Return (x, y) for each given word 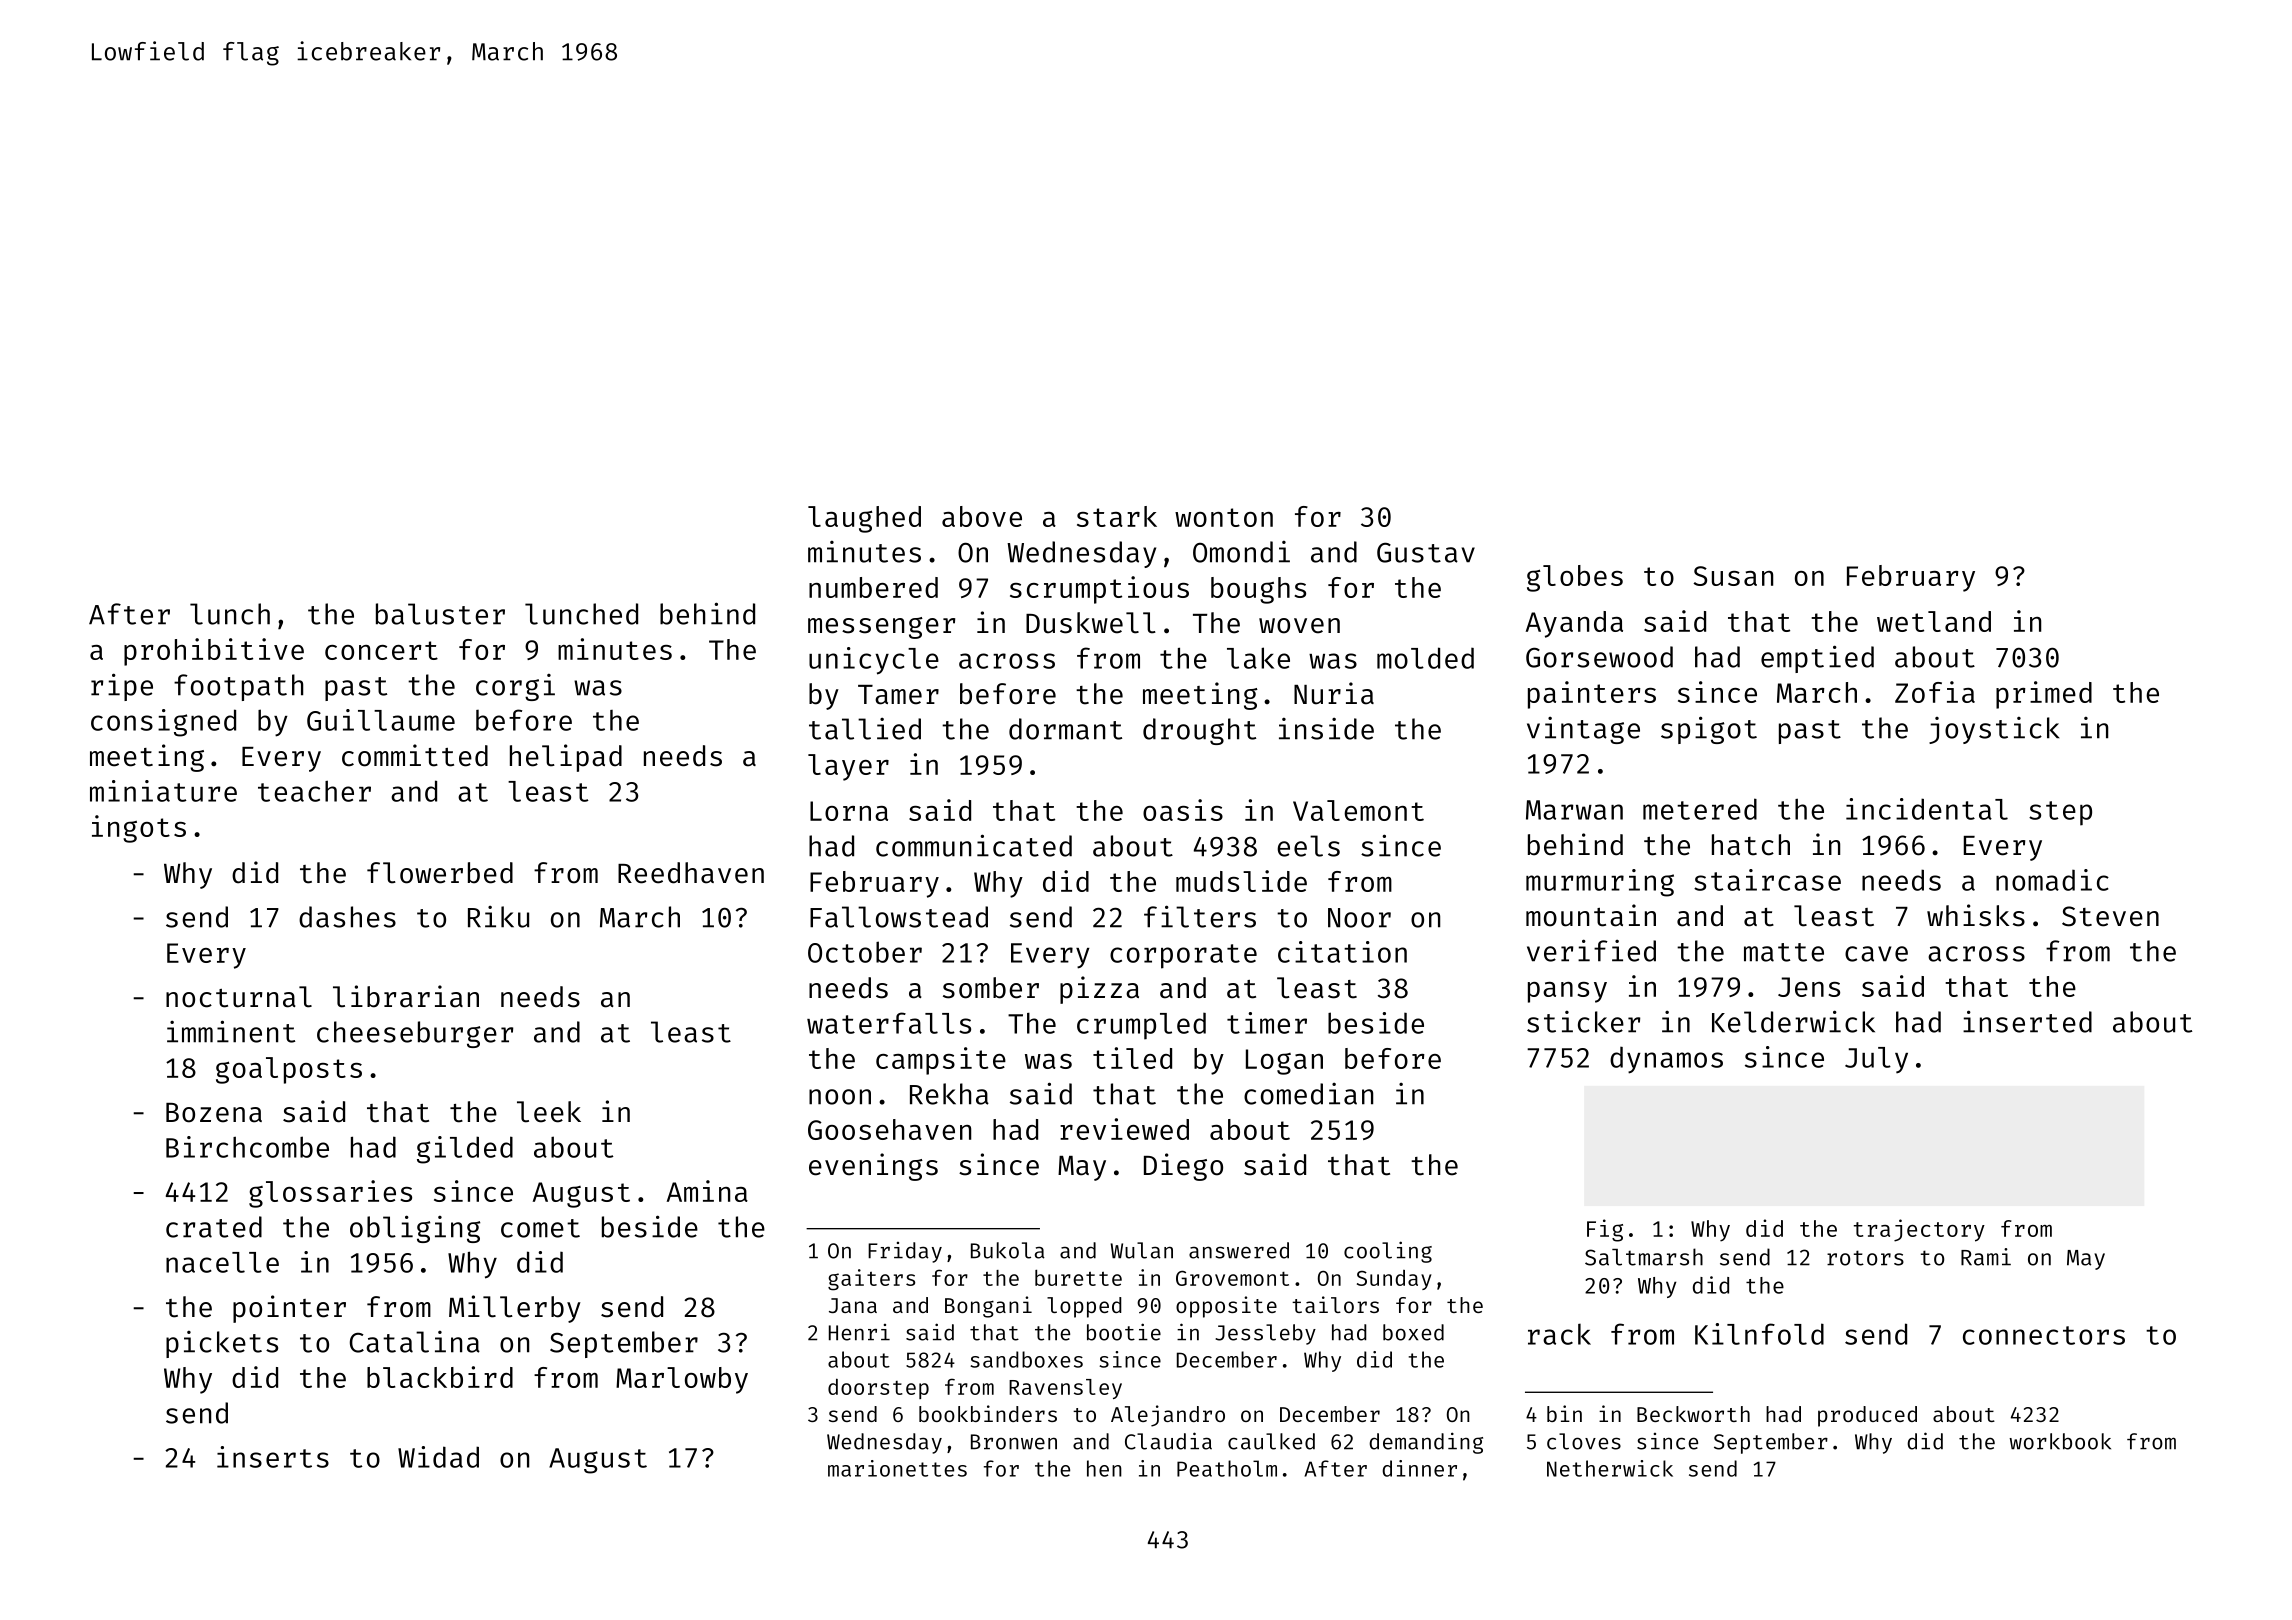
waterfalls (889, 1023)
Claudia (1168, 1441)
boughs (1258, 590)
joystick (1994, 730)
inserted (2027, 1021)
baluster (440, 614)
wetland (1934, 621)
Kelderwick (1793, 1021)
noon (840, 1097)
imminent (231, 1031)
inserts (273, 1457)
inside (1326, 729)
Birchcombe (247, 1147)
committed (415, 755)
